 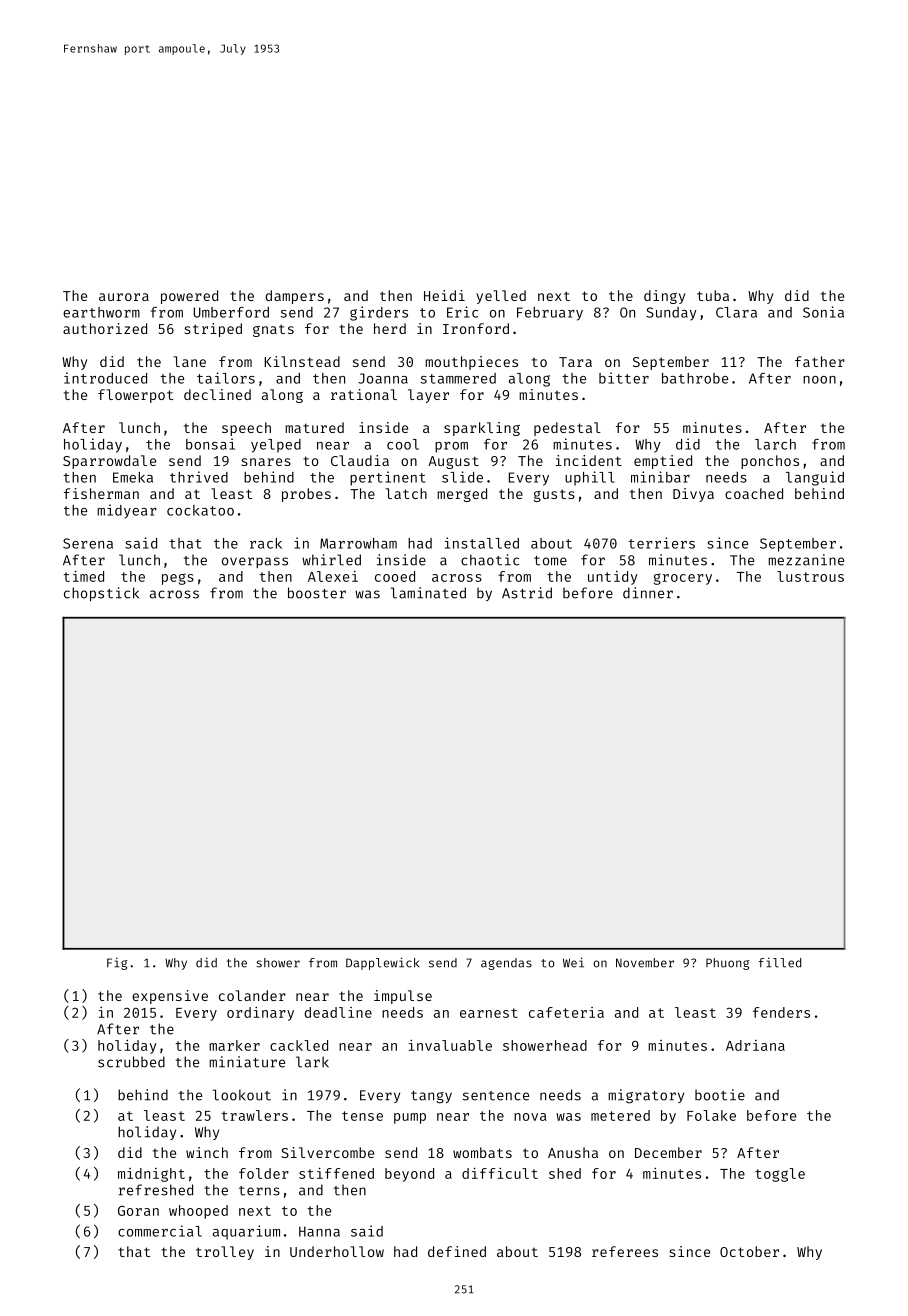 I want to click on filled, so click(x=779, y=962).
